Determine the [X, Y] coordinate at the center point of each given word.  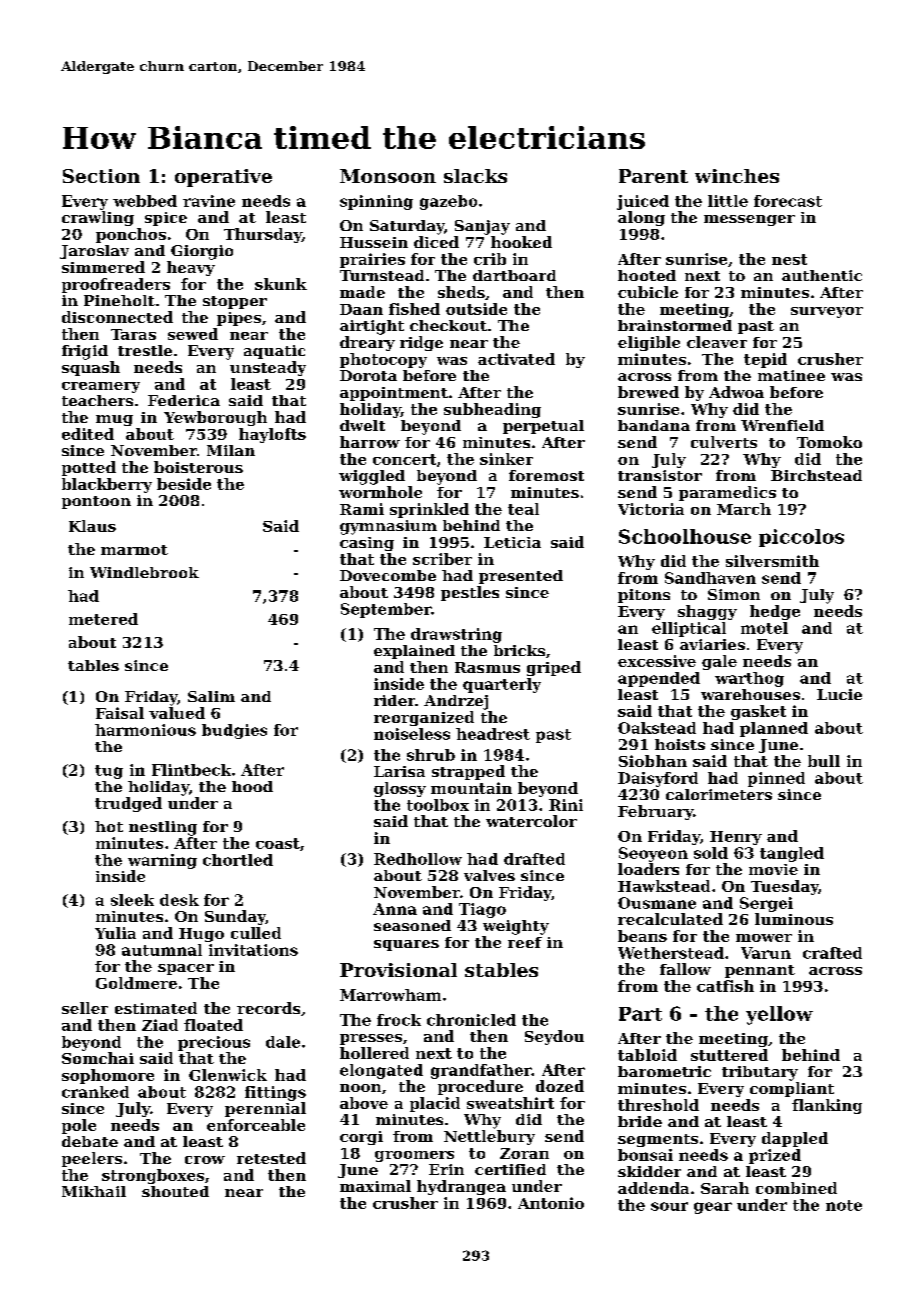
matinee [791, 375]
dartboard [514, 275]
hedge [775, 612]
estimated [156, 1008]
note [844, 1205]
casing [367, 544]
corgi [361, 1138]
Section [101, 176]
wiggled [372, 477]
